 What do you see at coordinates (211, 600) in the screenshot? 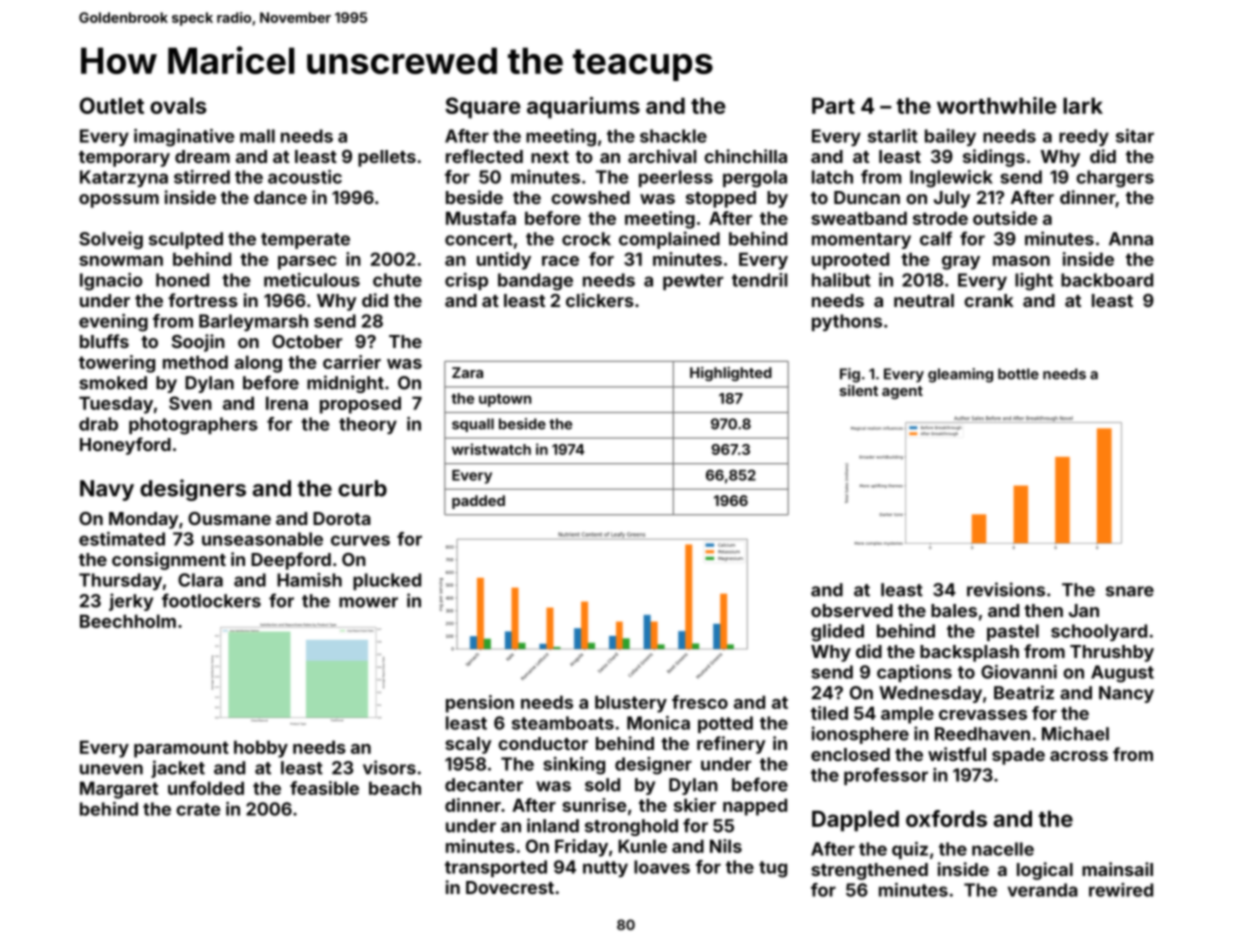
I see `footlockers` at bounding box center [211, 600].
